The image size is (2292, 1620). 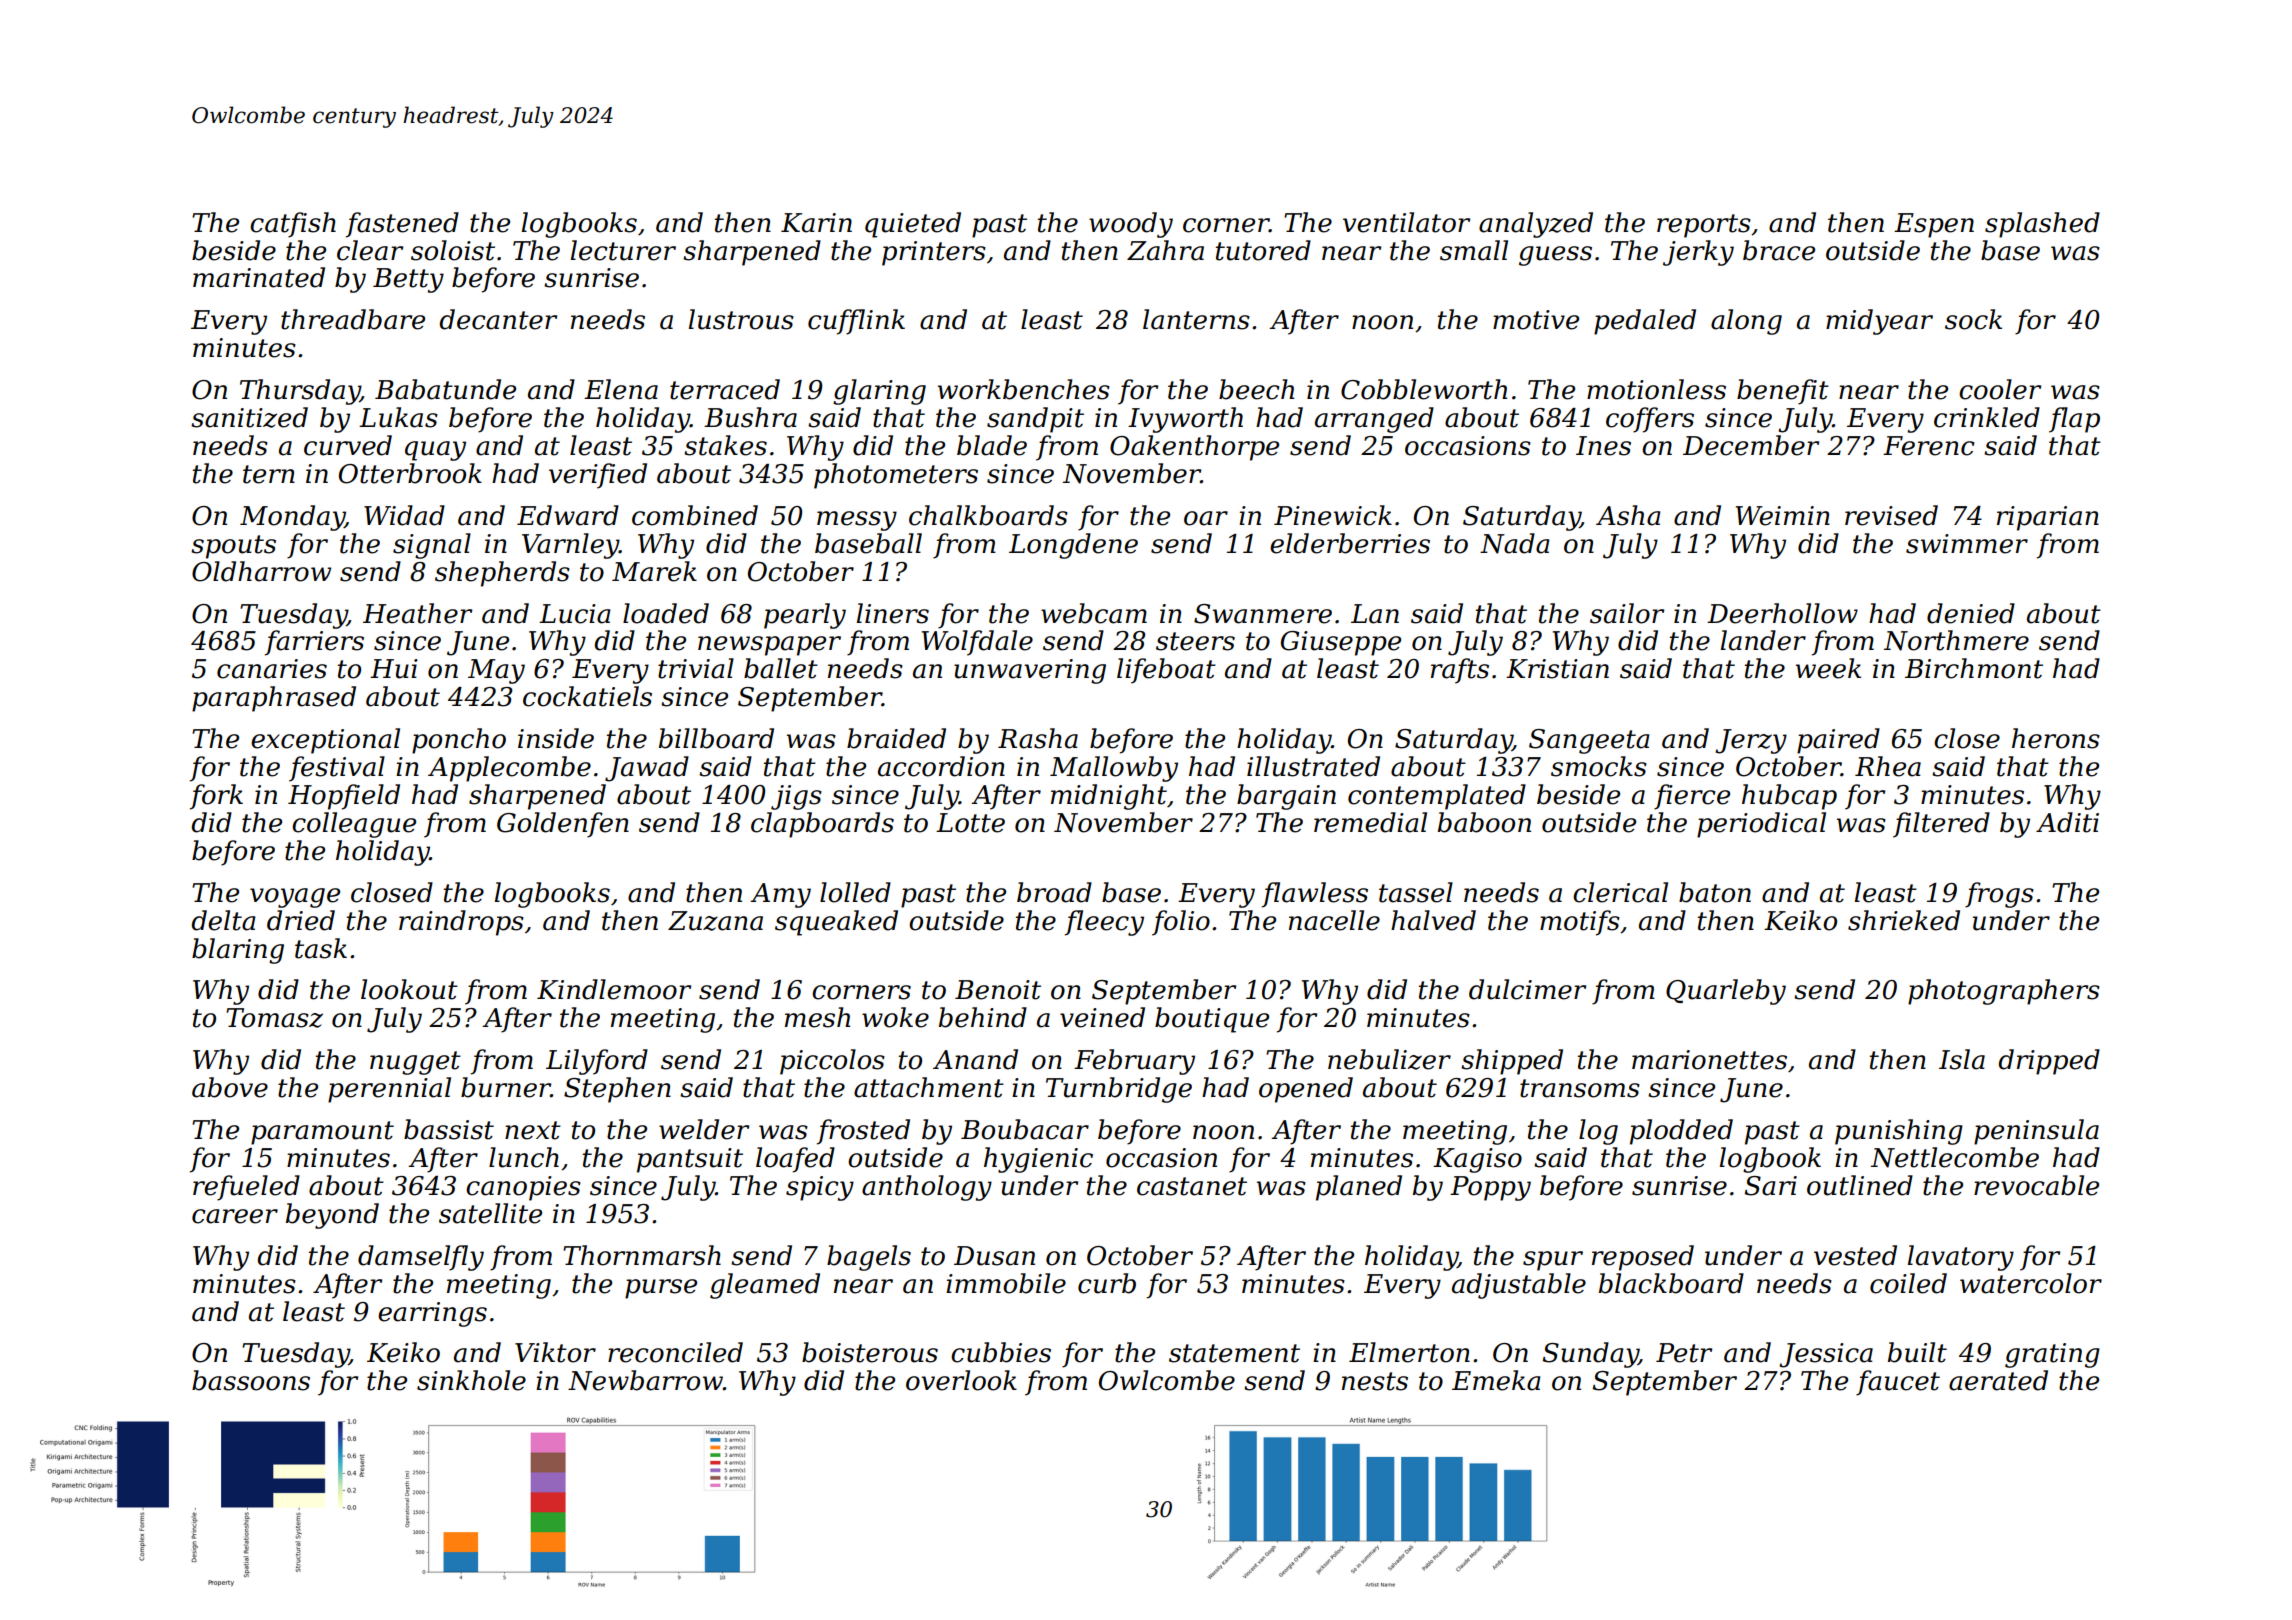 I want to click on sinkhole, so click(x=471, y=1380).
